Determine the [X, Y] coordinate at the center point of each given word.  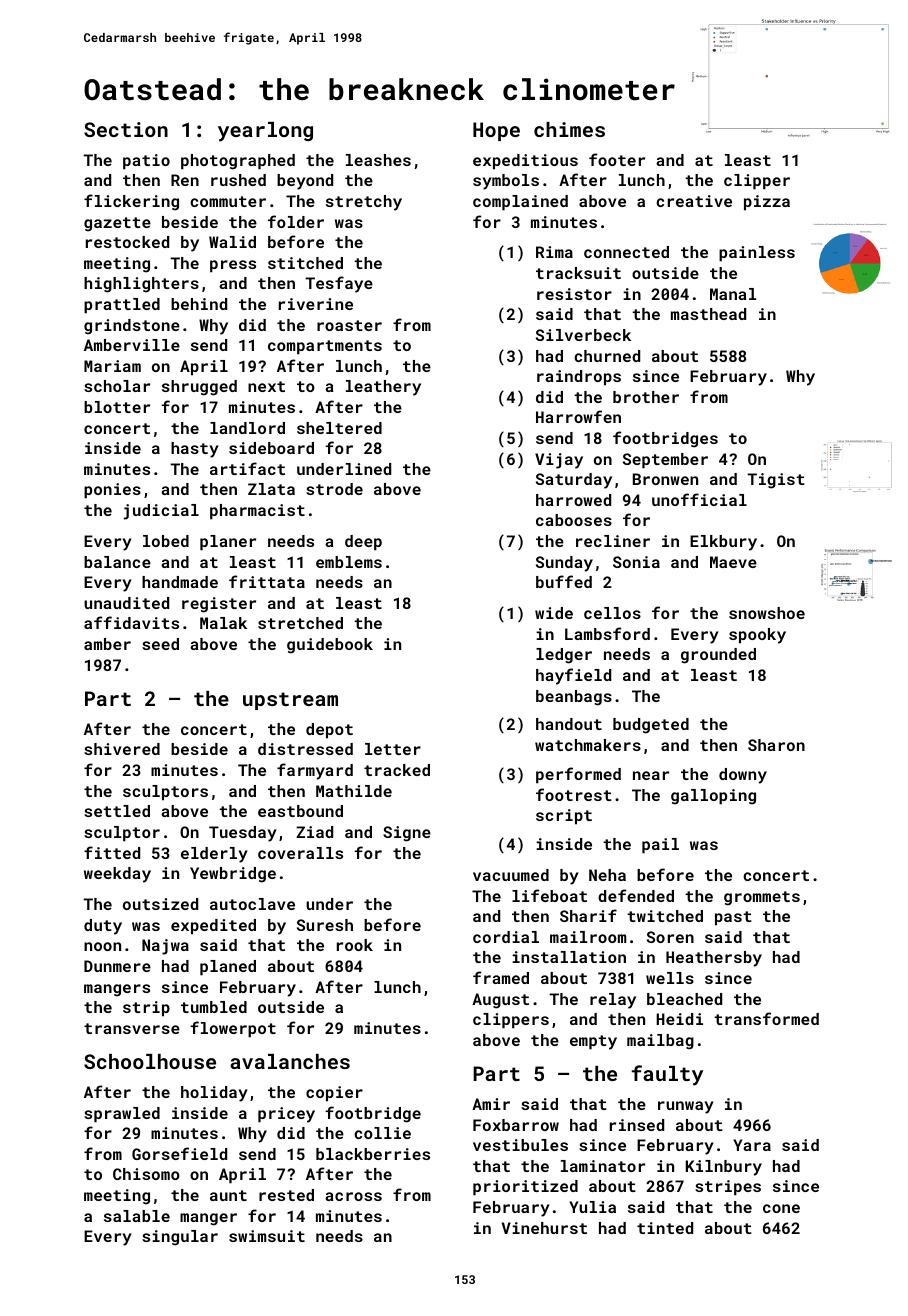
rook [355, 945]
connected [626, 252]
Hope [496, 131]
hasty [195, 450]
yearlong [265, 132]
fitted [112, 852]
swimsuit [267, 1236]
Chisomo [146, 1174]
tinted [665, 1228]
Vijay [559, 461]
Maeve [733, 562]
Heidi [679, 1019]
